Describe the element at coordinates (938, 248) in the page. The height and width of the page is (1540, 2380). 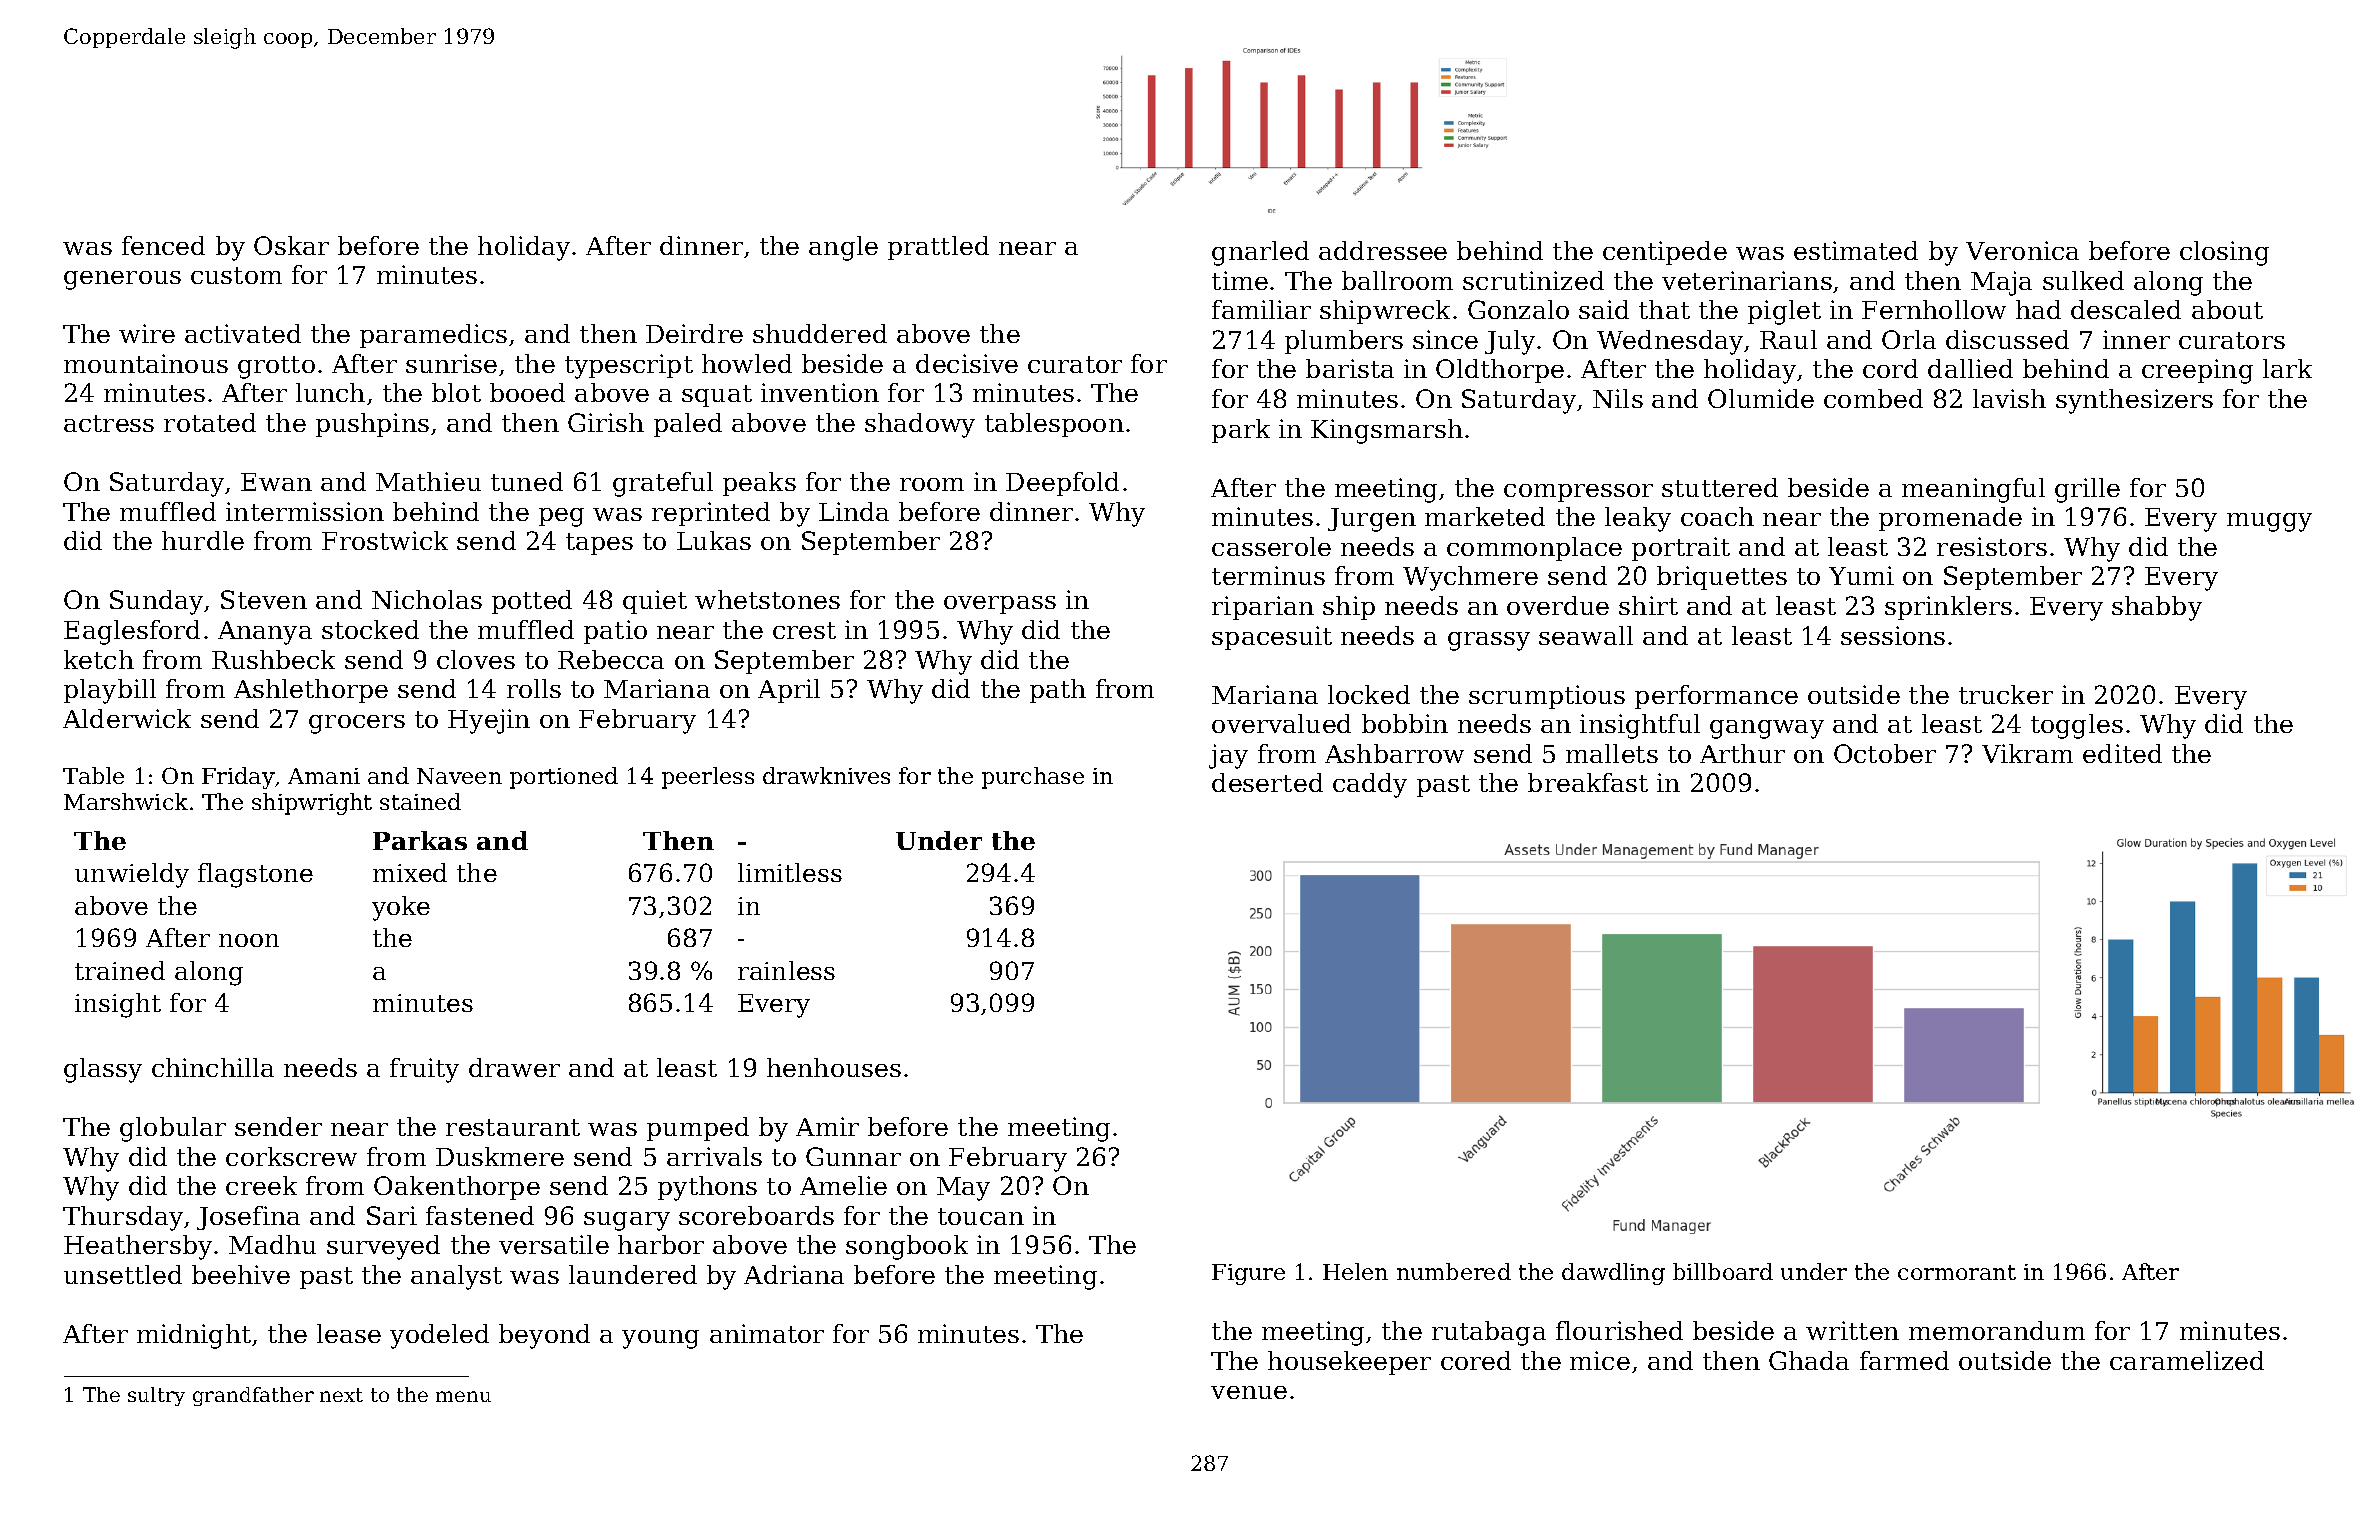
I see `prattled` at that location.
